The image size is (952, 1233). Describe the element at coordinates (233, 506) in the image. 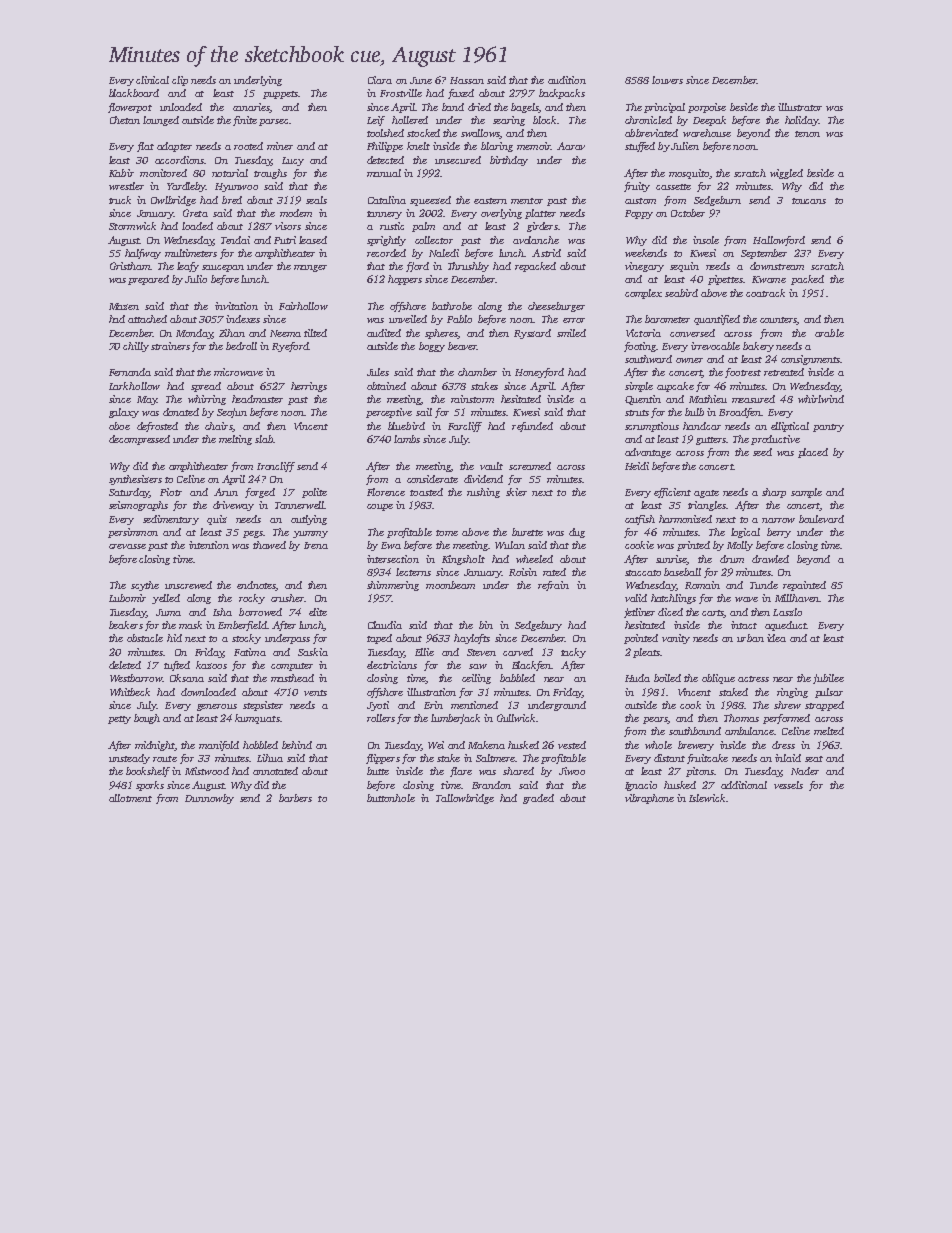

I see `driveway` at that location.
